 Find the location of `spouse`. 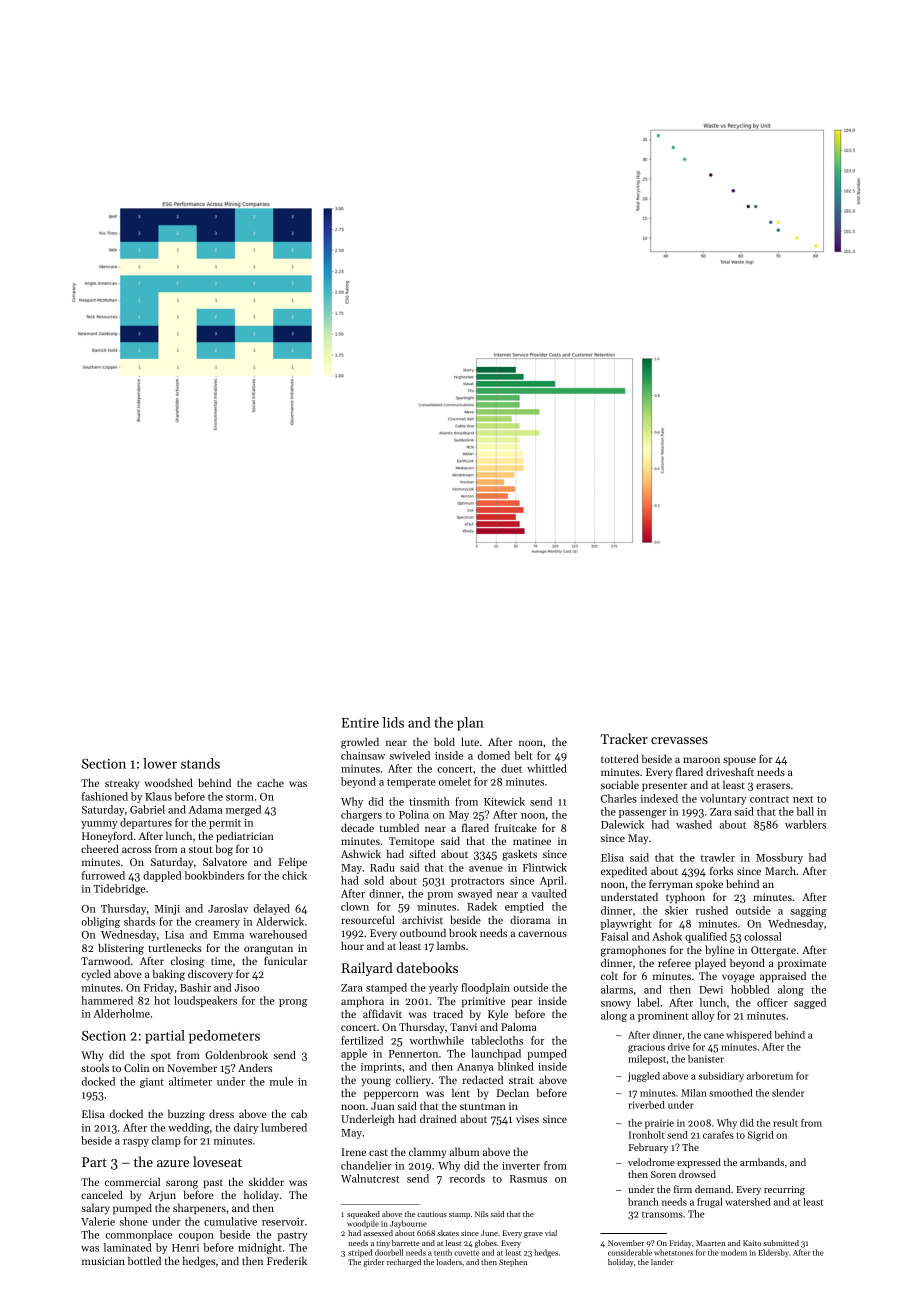

spouse is located at coordinates (739, 761).
